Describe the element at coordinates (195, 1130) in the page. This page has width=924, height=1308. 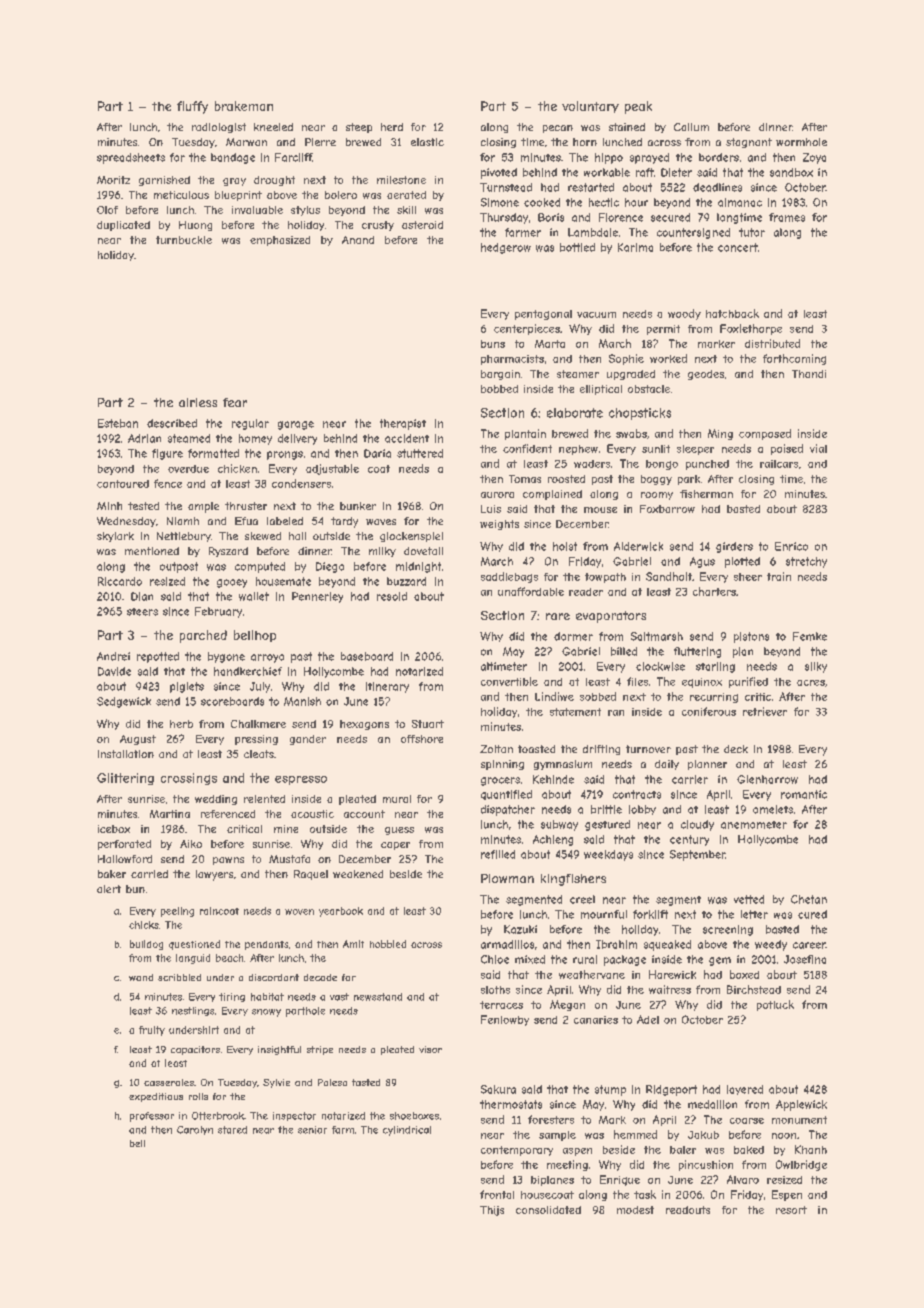
I see `Carolyn` at that location.
